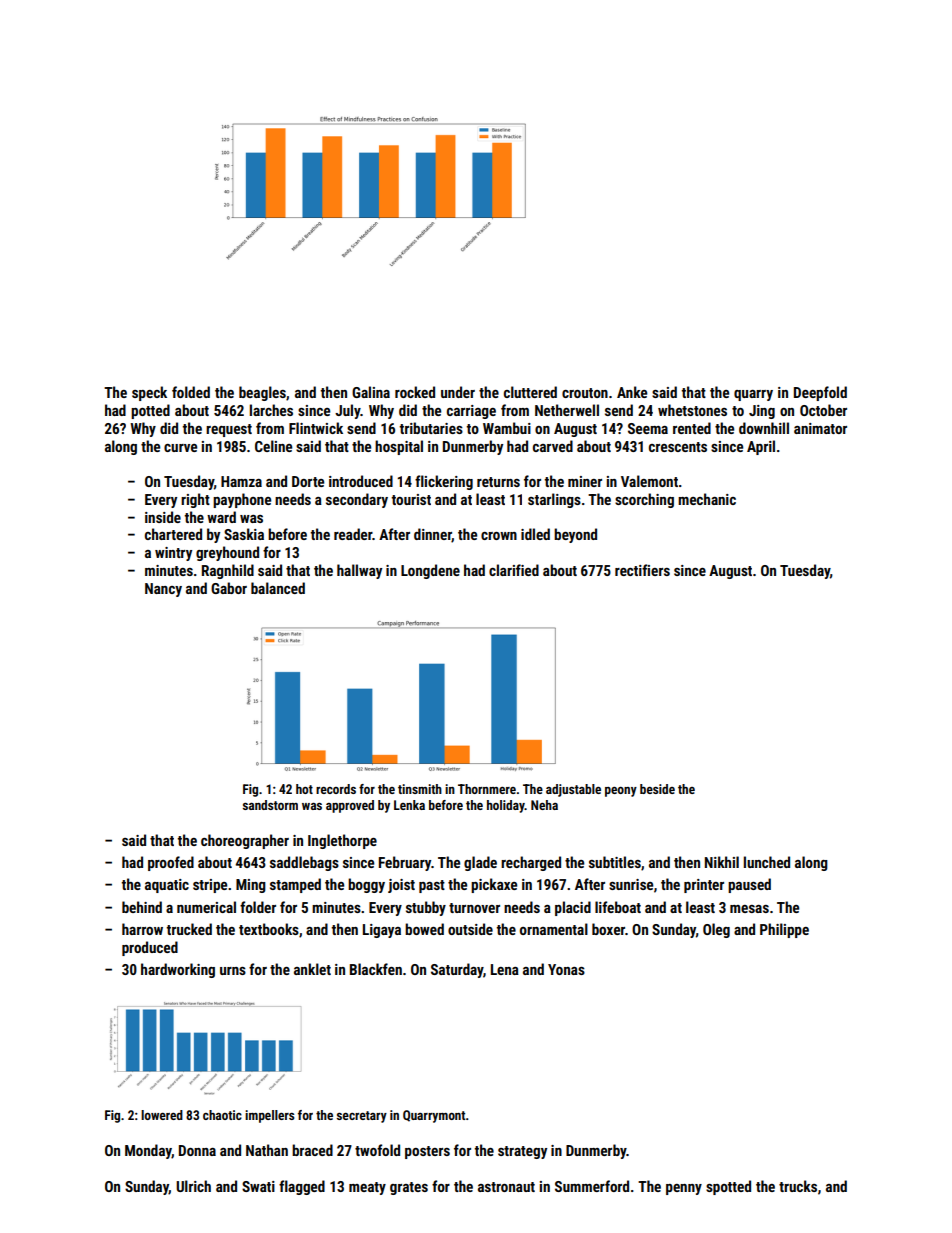  What do you see at coordinates (514, 570) in the image?
I see `clarified` at bounding box center [514, 570].
